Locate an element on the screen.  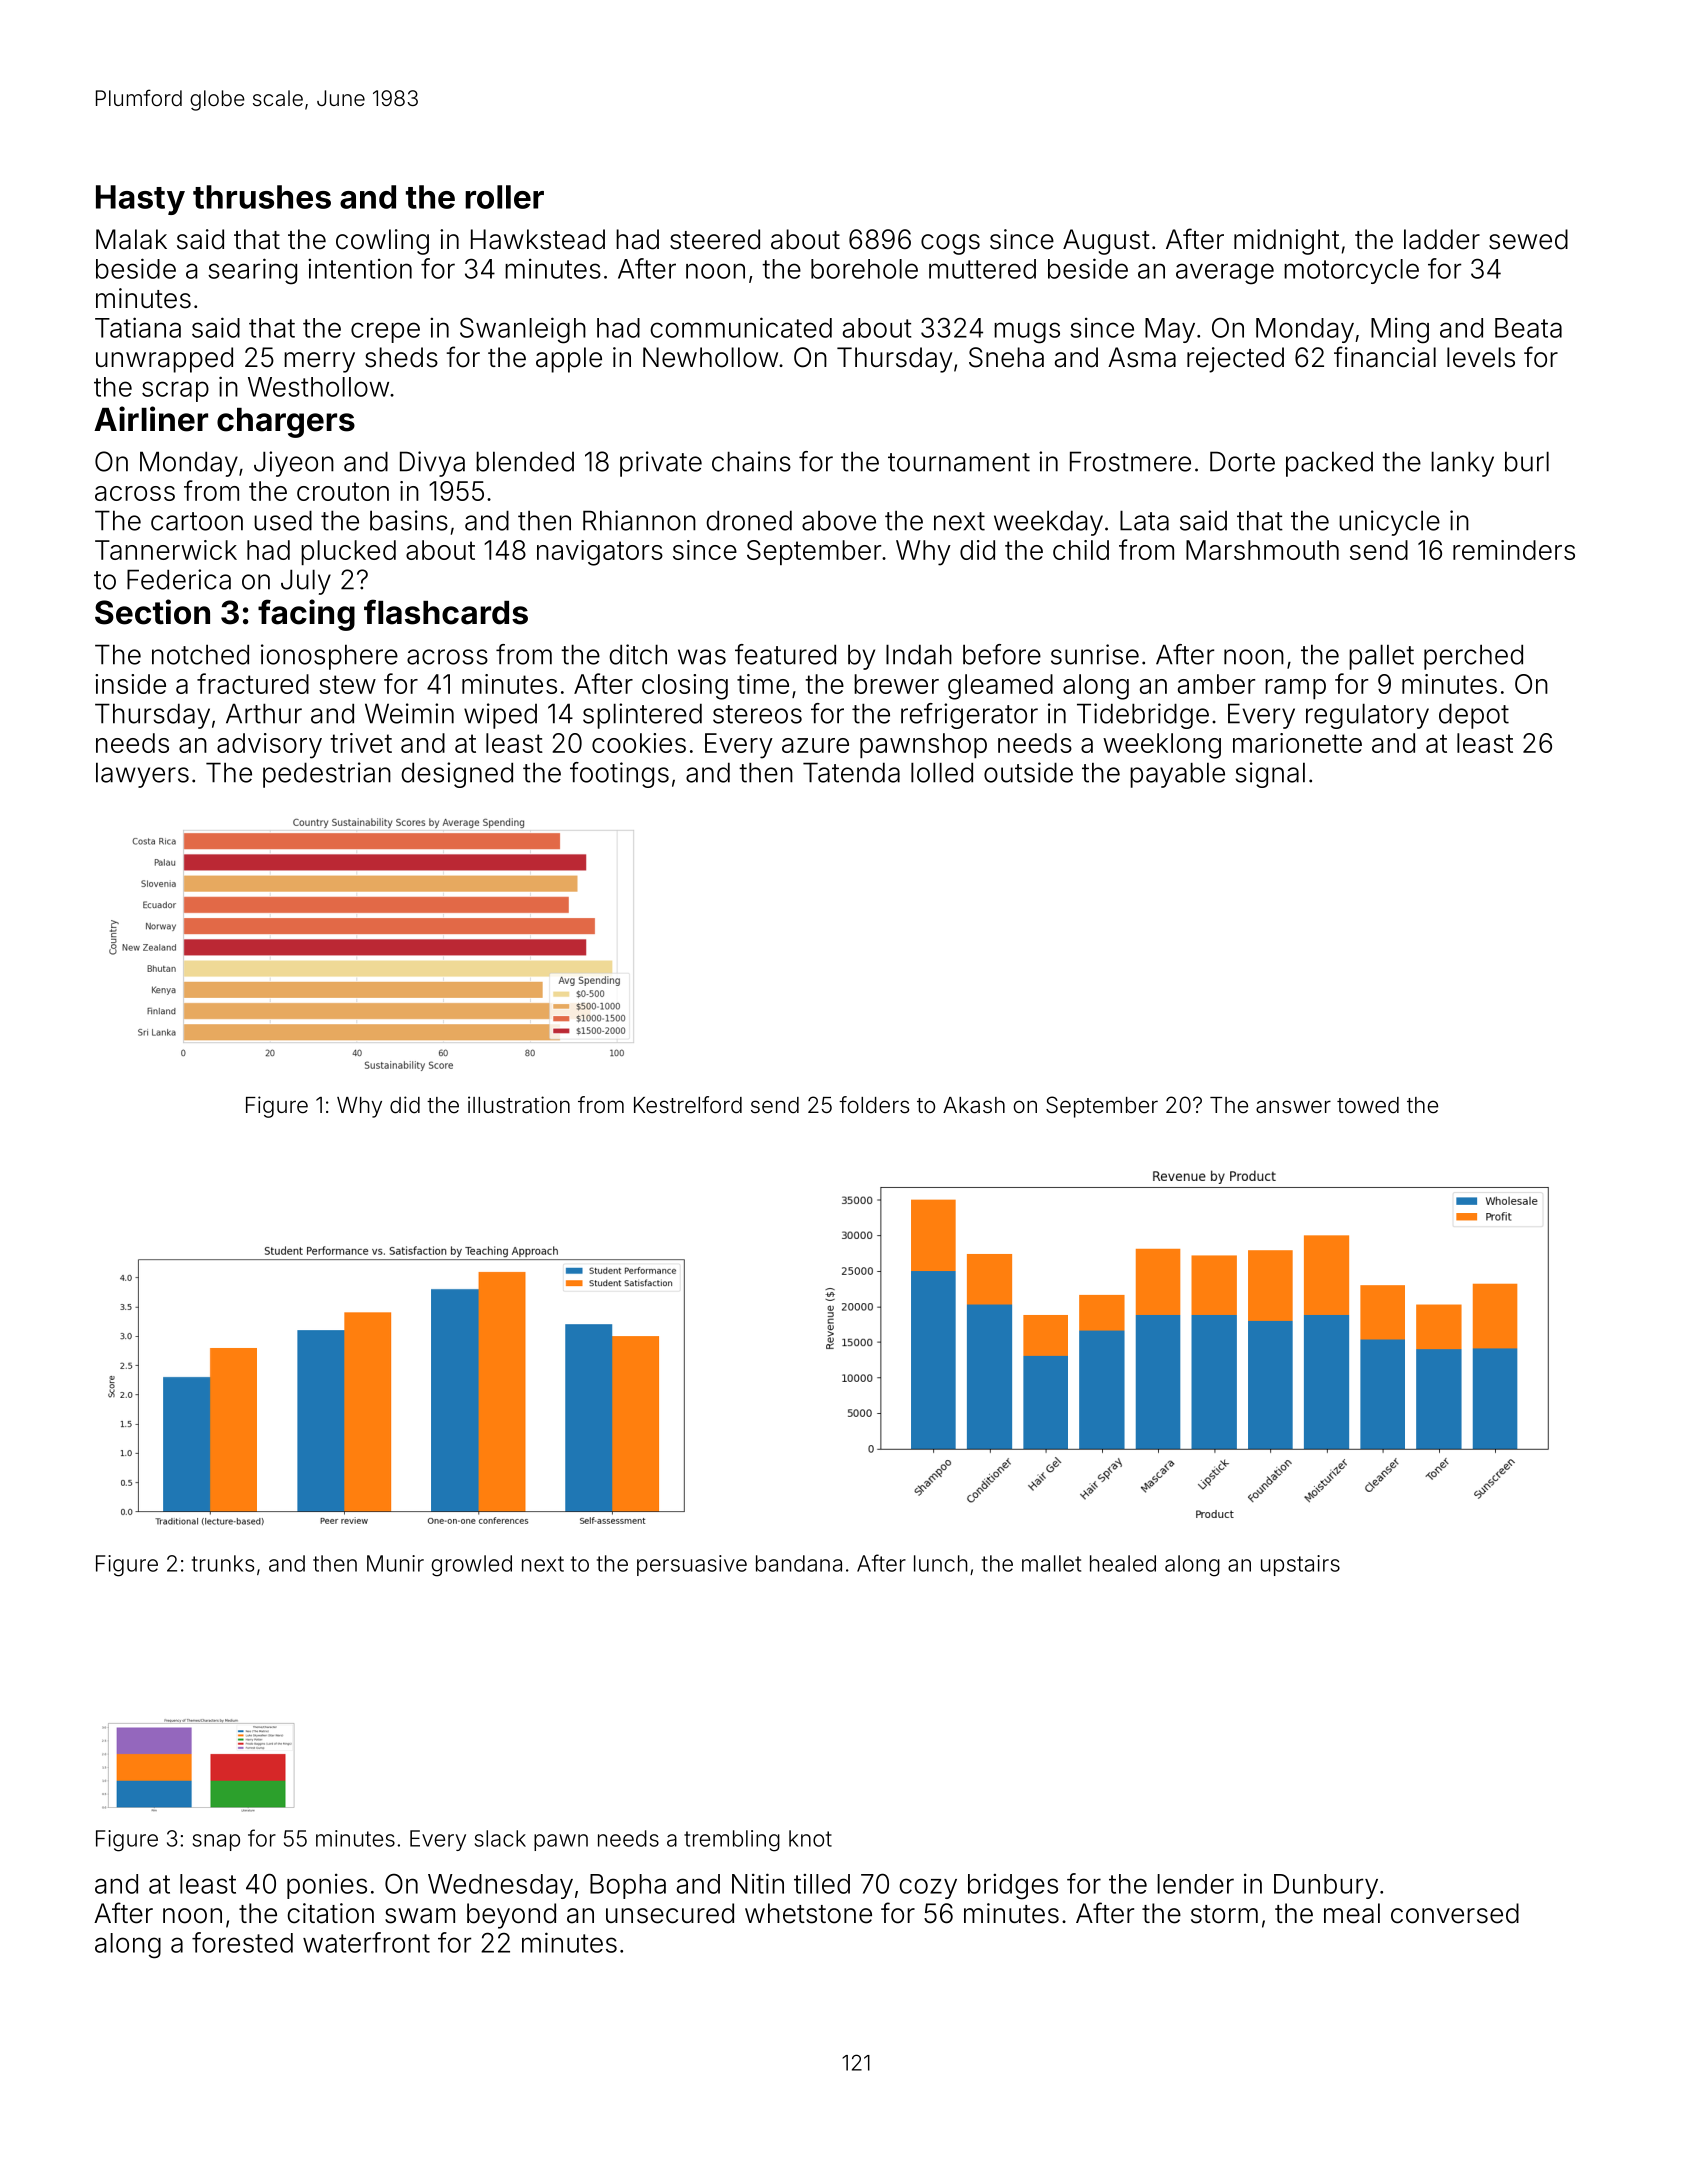
Sneha is located at coordinates (1006, 357).
